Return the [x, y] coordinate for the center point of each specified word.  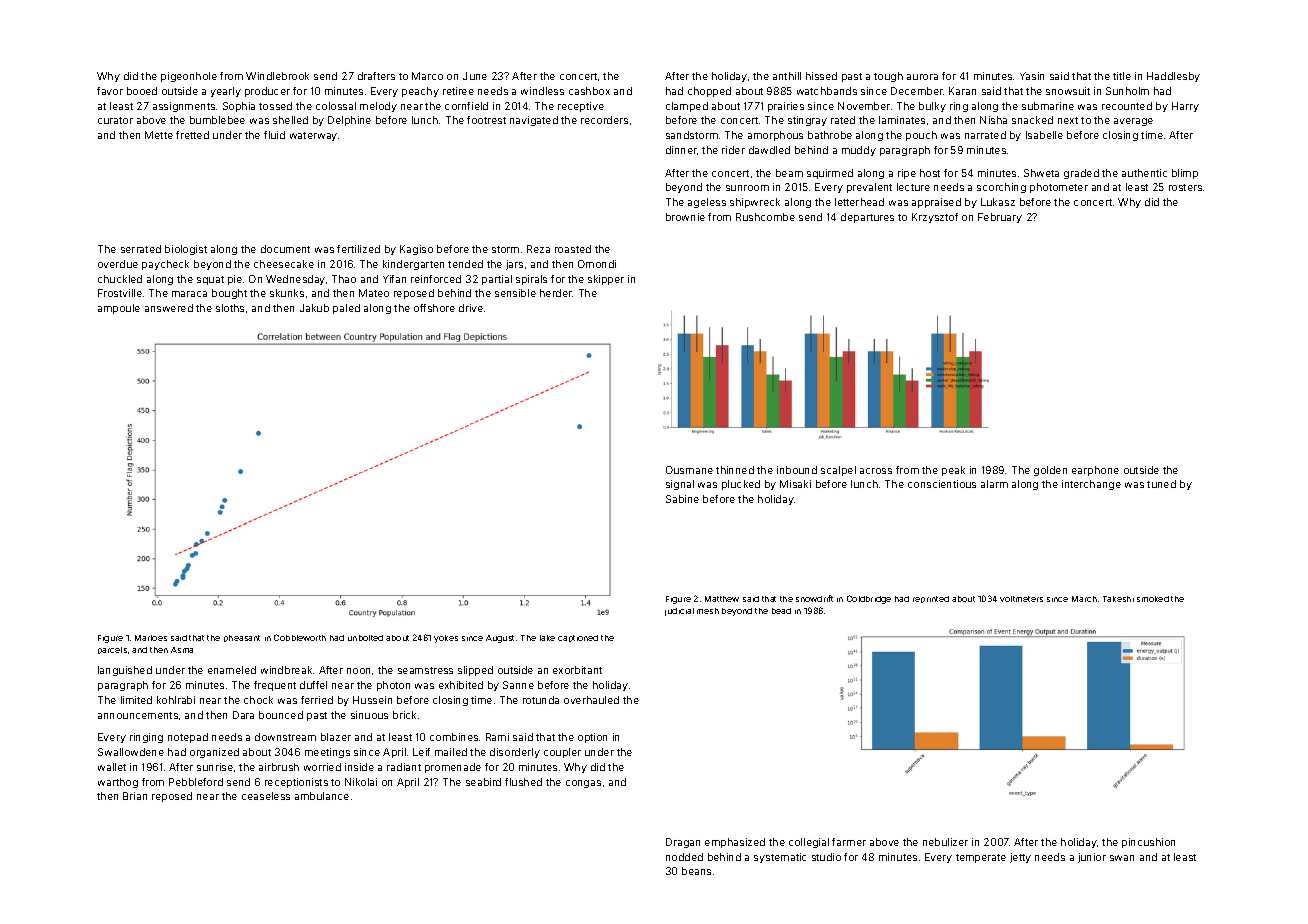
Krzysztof [935, 218]
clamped [687, 107]
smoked [1153, 599]
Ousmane [689, 470]
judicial [679, 612]
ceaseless [266, 796]
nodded [684, 857]
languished [125, 671]
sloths [230, 308]
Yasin [1032, 76]
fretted [192, 135]
